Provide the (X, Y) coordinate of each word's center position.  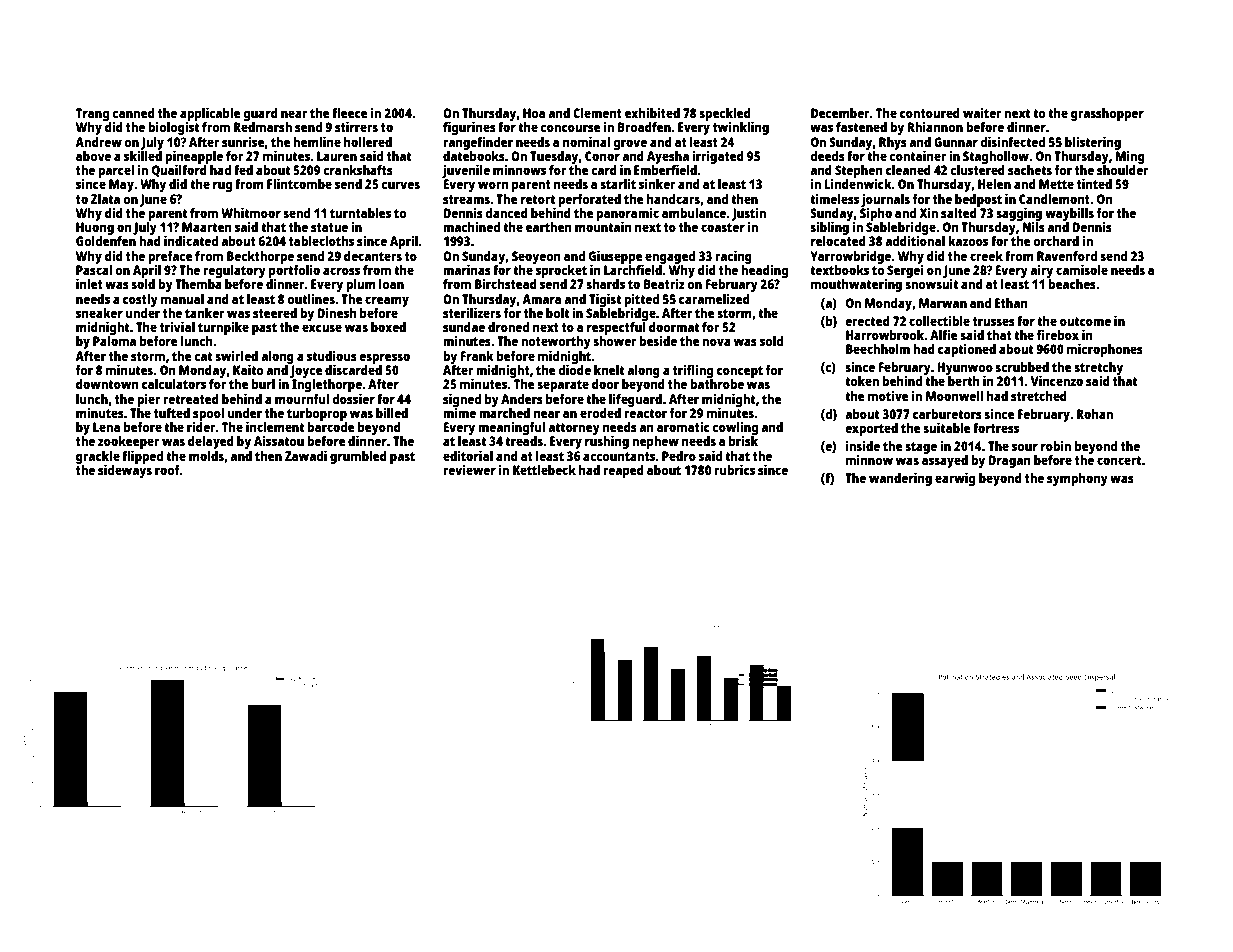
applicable (210, 114)
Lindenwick (858, 184)
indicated (191, 240)
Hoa (534, 113)
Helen (994, 184)
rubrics (734, 469)
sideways (125, 471)
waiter (982, 112)
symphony (1077, 479)
